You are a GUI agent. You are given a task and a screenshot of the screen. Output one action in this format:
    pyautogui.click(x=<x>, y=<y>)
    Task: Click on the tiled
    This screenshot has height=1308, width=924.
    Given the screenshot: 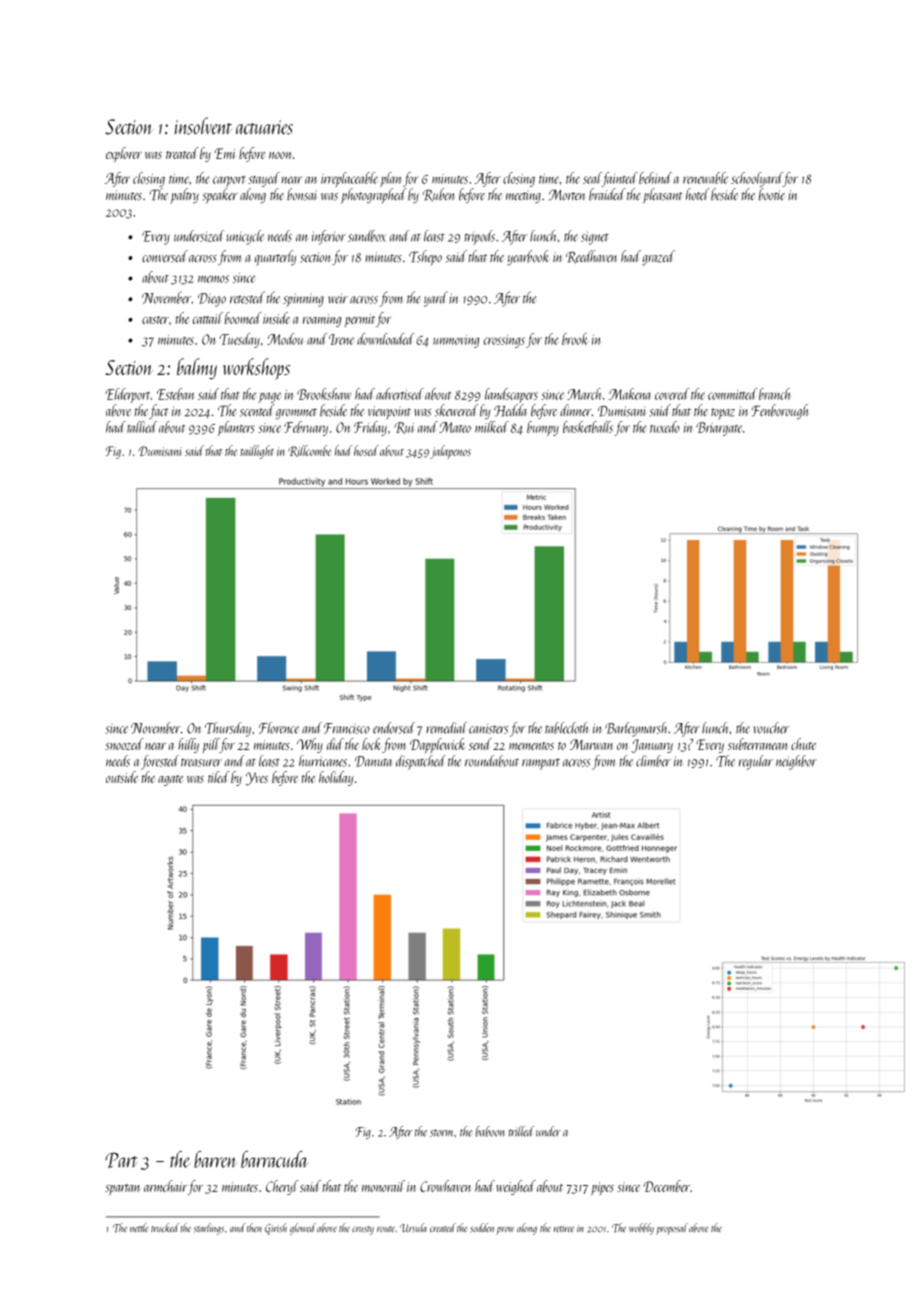 What is the action you would take?
    pyautogui.click(x=219, y=777)
